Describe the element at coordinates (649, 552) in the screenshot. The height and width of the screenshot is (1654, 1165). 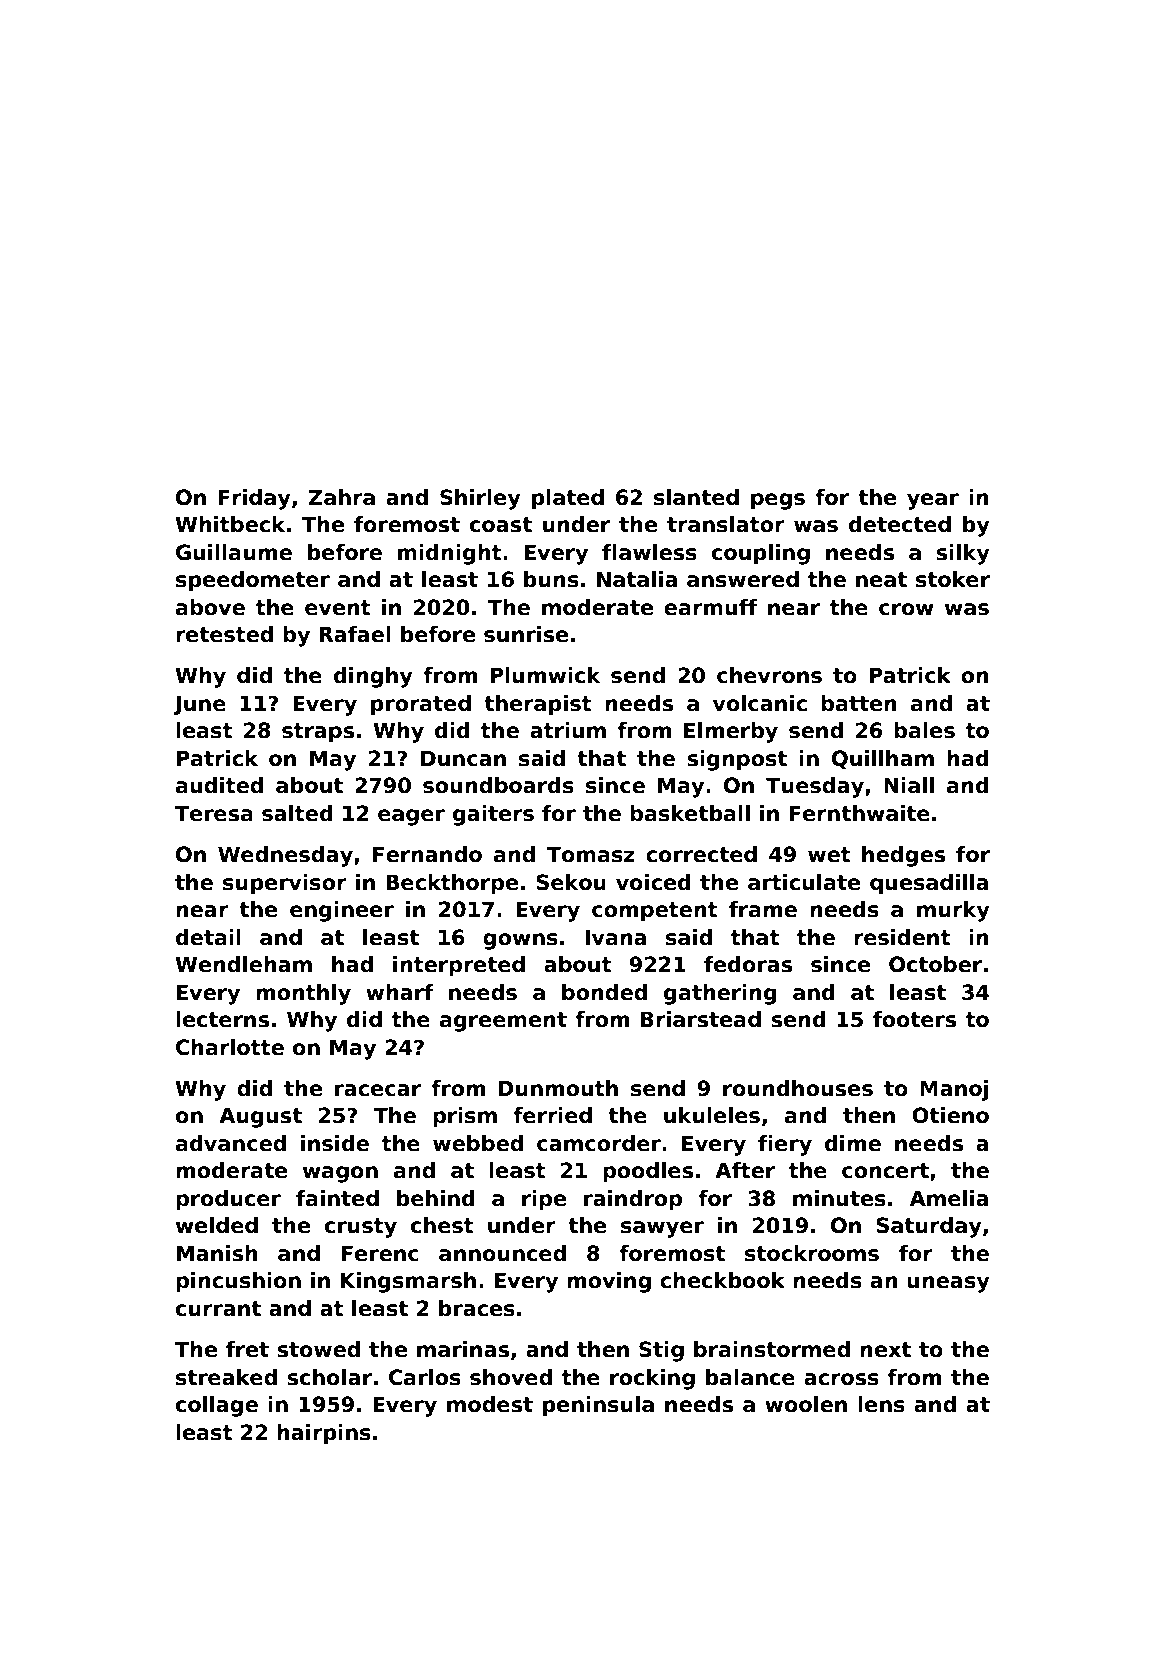
I see `flawless` at that location.
